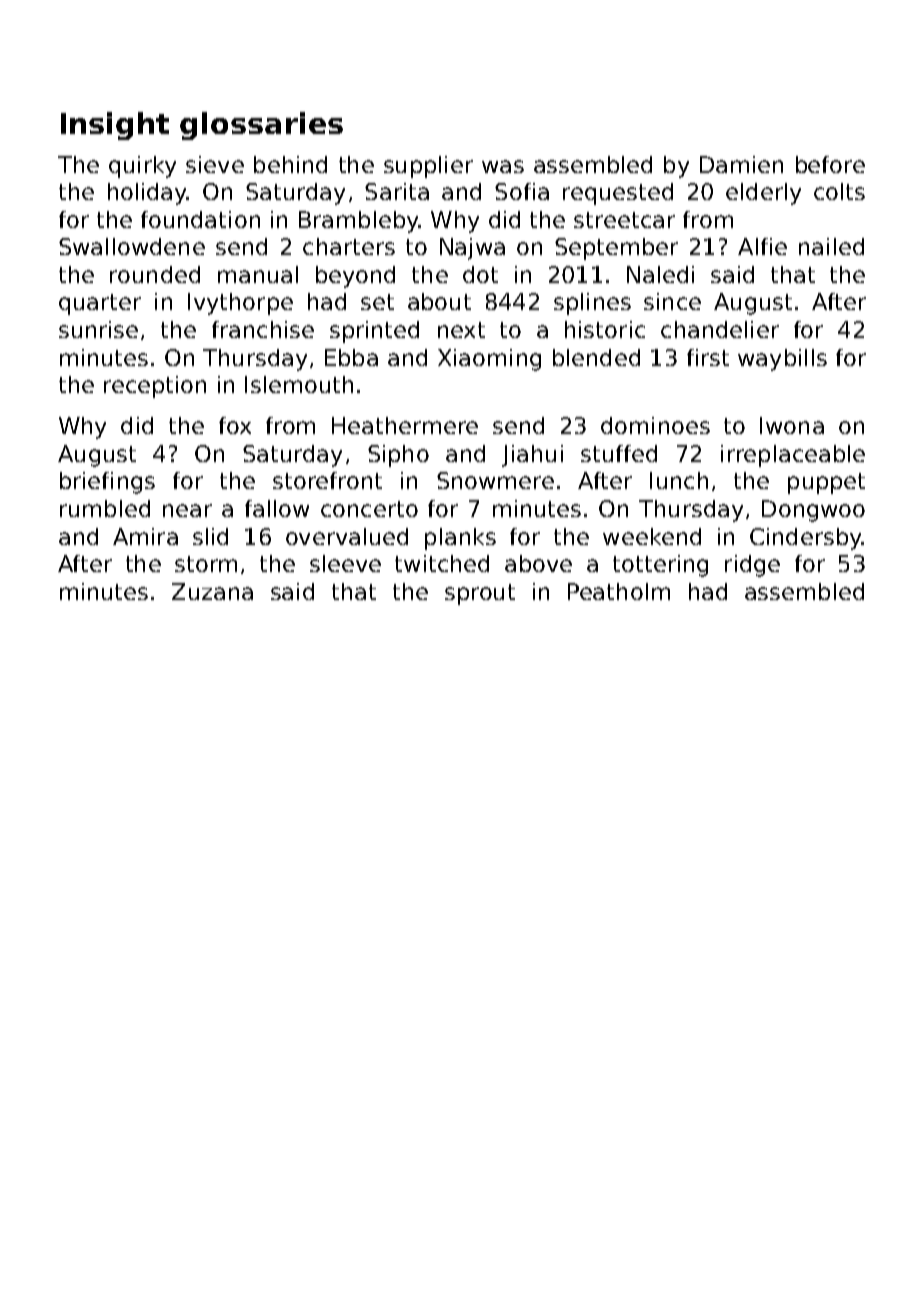 This document has height=1311, width=924. Describe the element at coordinates (115, 126) in the document. I see `Insight` at that location.
